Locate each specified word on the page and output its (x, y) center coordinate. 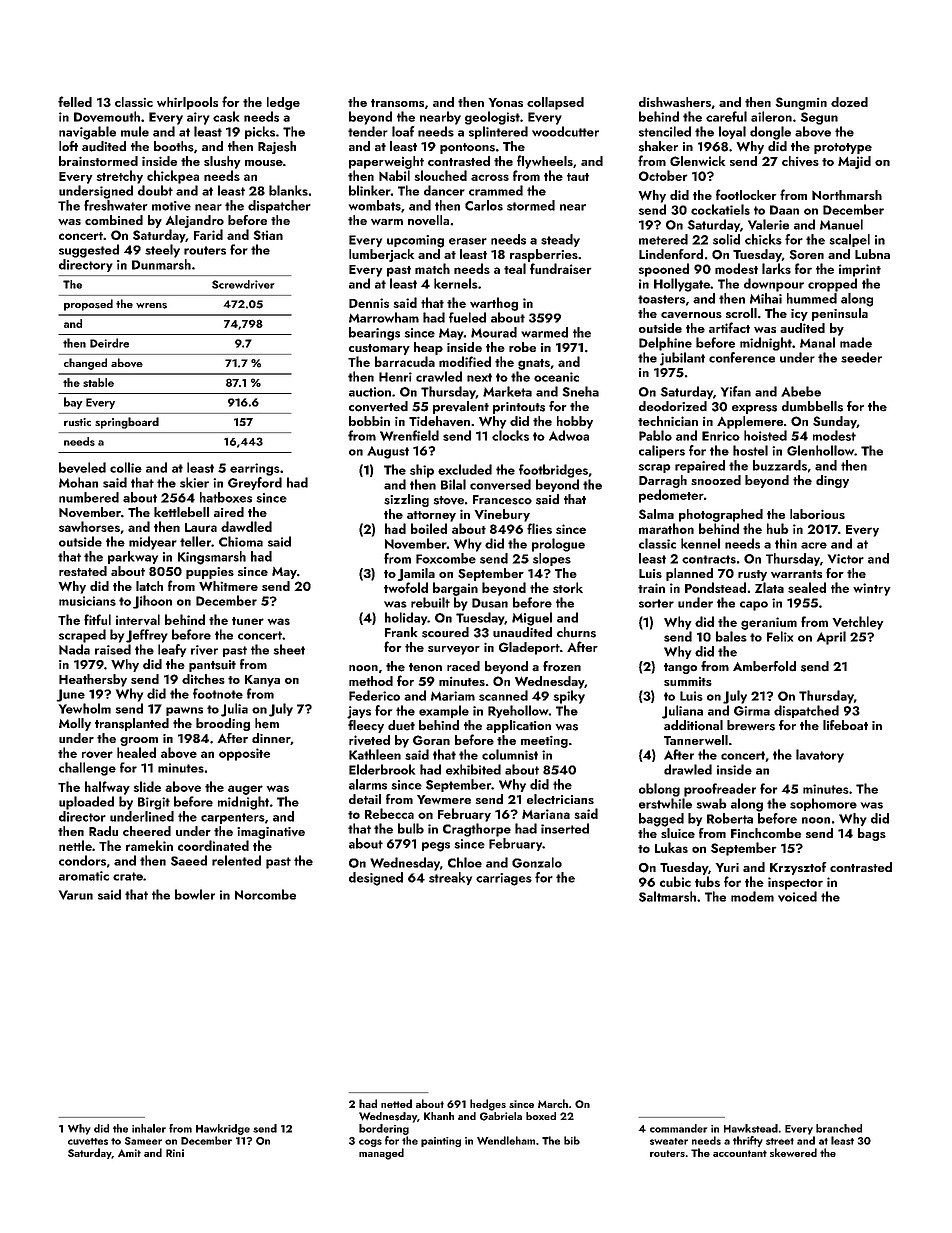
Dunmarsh (161, 264)
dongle (770, 133)
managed (381, 1154)
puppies (210, 573)
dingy (832, 481)
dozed (849, 102)
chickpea (173, 177)
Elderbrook (382, 769)
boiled (429, 528)
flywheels (545, 162)
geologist (492, 118)
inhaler (149, 1128)
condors (82, 860)
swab (711, 803)
